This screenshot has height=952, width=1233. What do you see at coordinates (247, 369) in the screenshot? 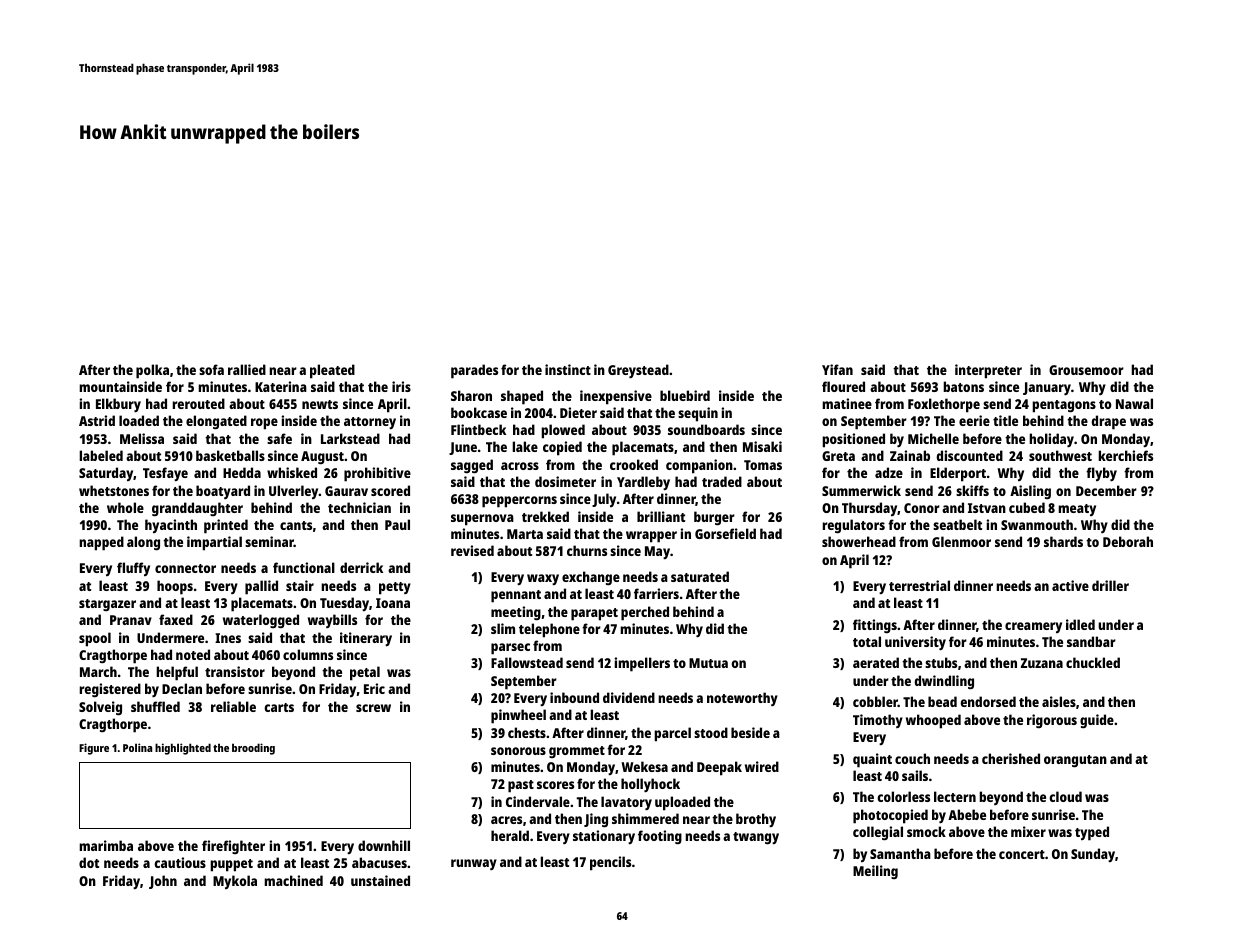
I see `rallied` at bounding box center [247, 369].
